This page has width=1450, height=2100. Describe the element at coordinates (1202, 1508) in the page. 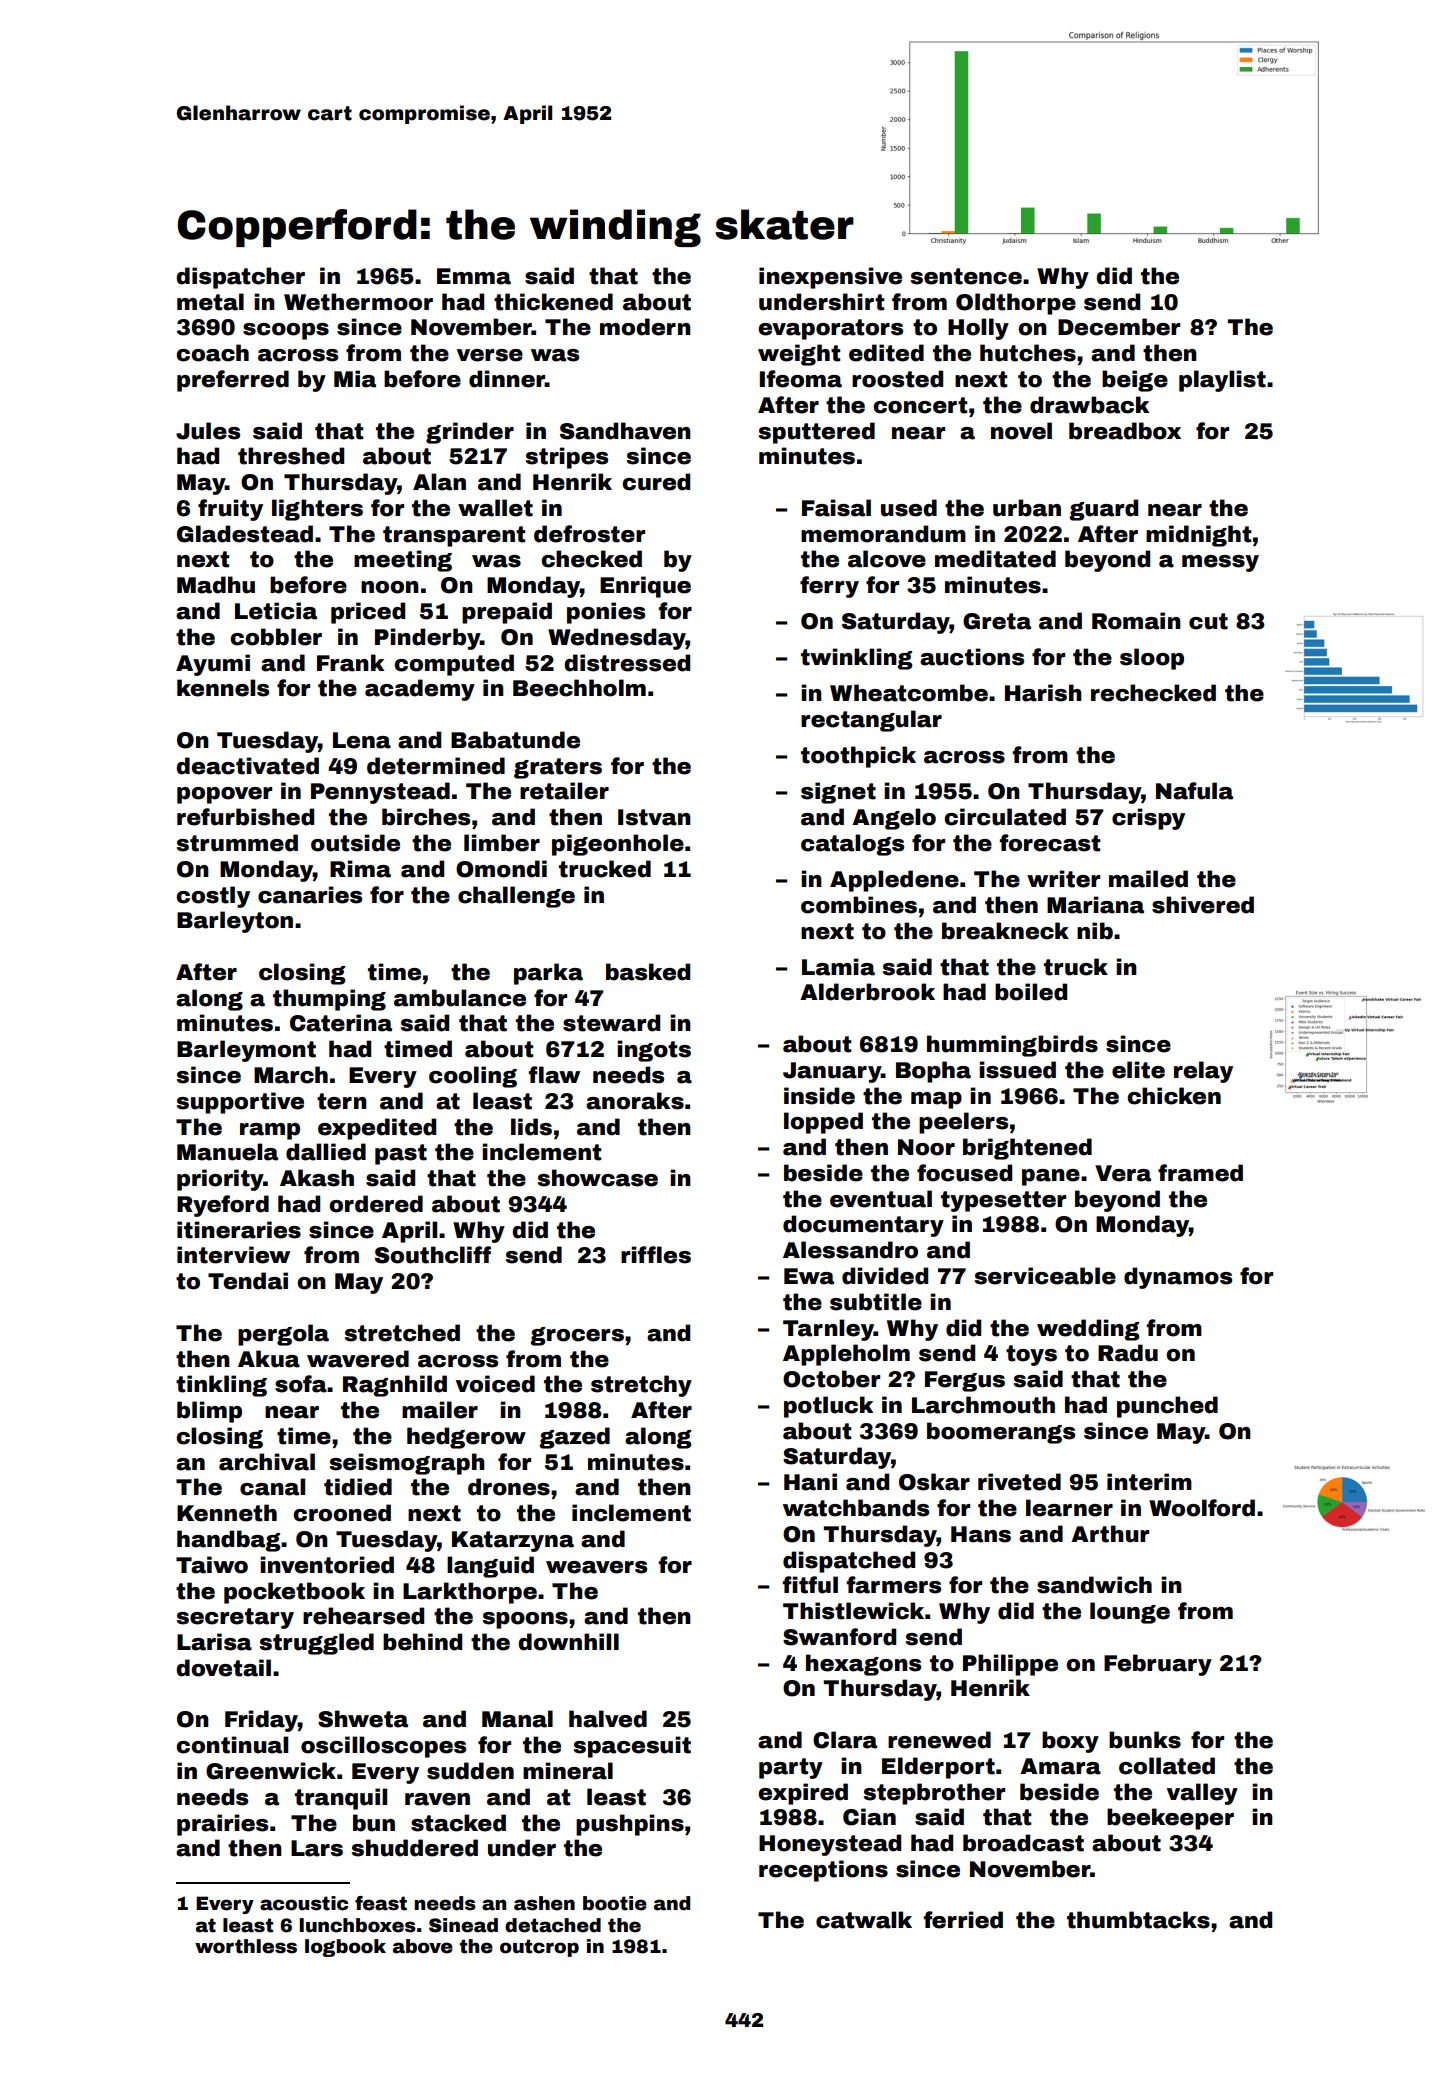

I see `Woolford` at that location.
